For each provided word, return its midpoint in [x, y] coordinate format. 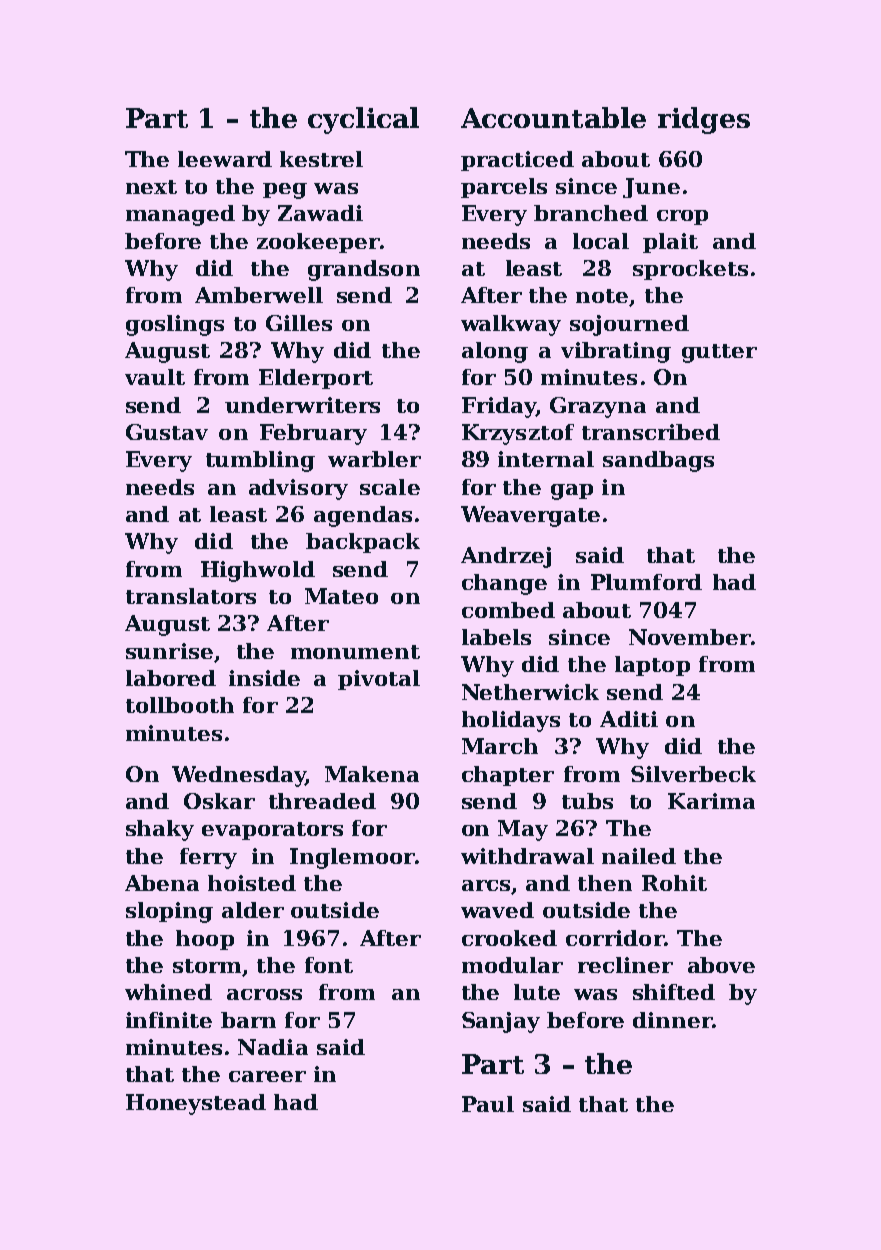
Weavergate [530, 516]
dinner [672, 1020]
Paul [488, 1104]
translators [191, 596]
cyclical [363, 120]
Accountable [553, 117]
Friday [499, 407]
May [523, 830]
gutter [719, 353]
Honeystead [196, 1104]
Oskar [219, 801]
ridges [704, 120]
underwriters [302, 405]
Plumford [646, 582]
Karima [711, 801]
